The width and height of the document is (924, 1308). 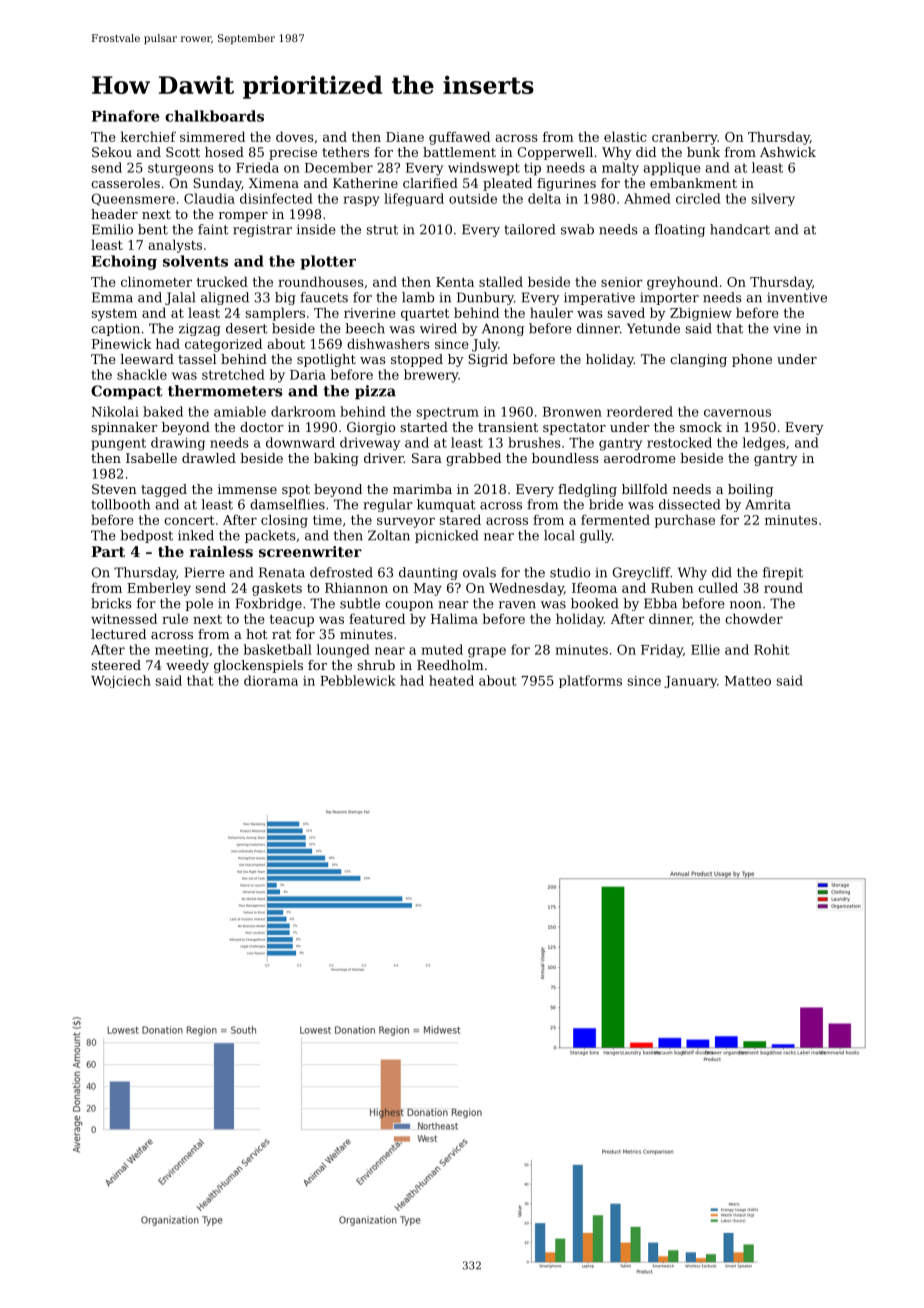 I want to click on guffawed, so click(x=459, y=138).
